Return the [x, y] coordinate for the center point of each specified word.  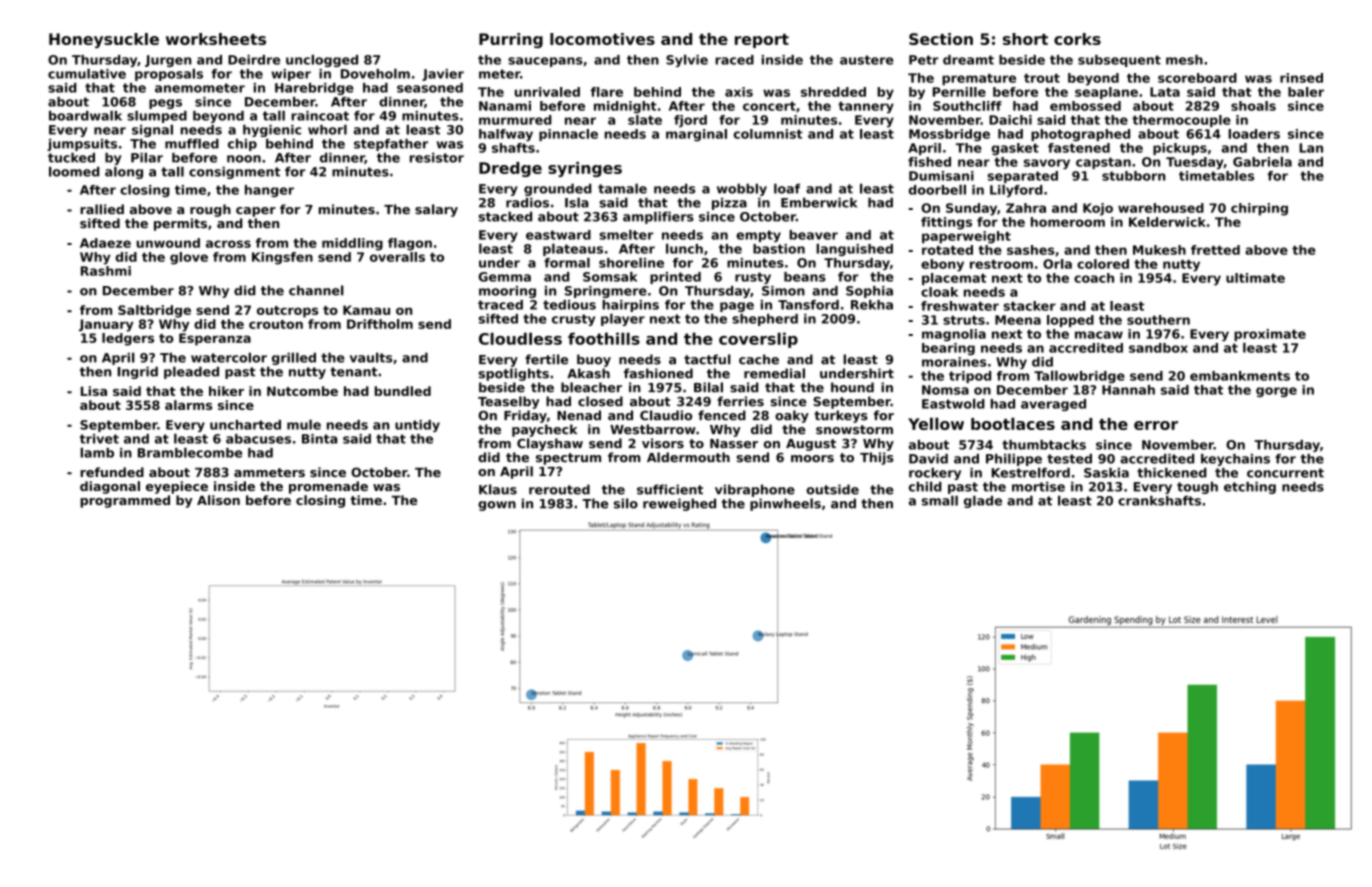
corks [1077, 39]
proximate [1270, 335]
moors [812, 458]
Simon [783, 291]
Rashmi [106, 271]
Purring [511, 40]
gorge [1276, 392]
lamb [97, 452]
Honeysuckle [104, 40]
